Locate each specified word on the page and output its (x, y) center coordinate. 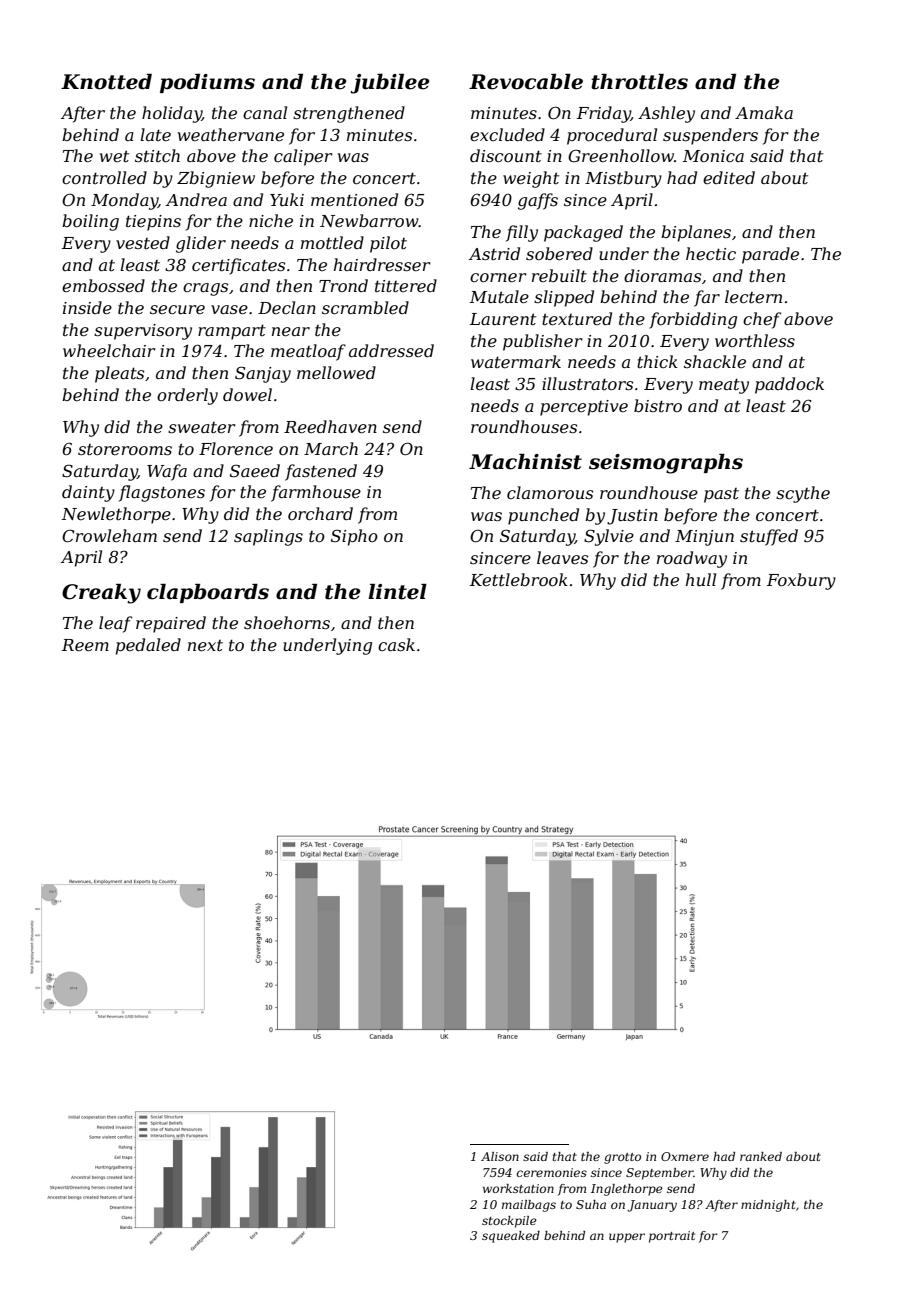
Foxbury (801, 581)
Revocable (526, 82)
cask (396, 644)
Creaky (101, 594)
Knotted (106, 82)
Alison (500, 1156)
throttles (639, 82)
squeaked (511, 1237)
